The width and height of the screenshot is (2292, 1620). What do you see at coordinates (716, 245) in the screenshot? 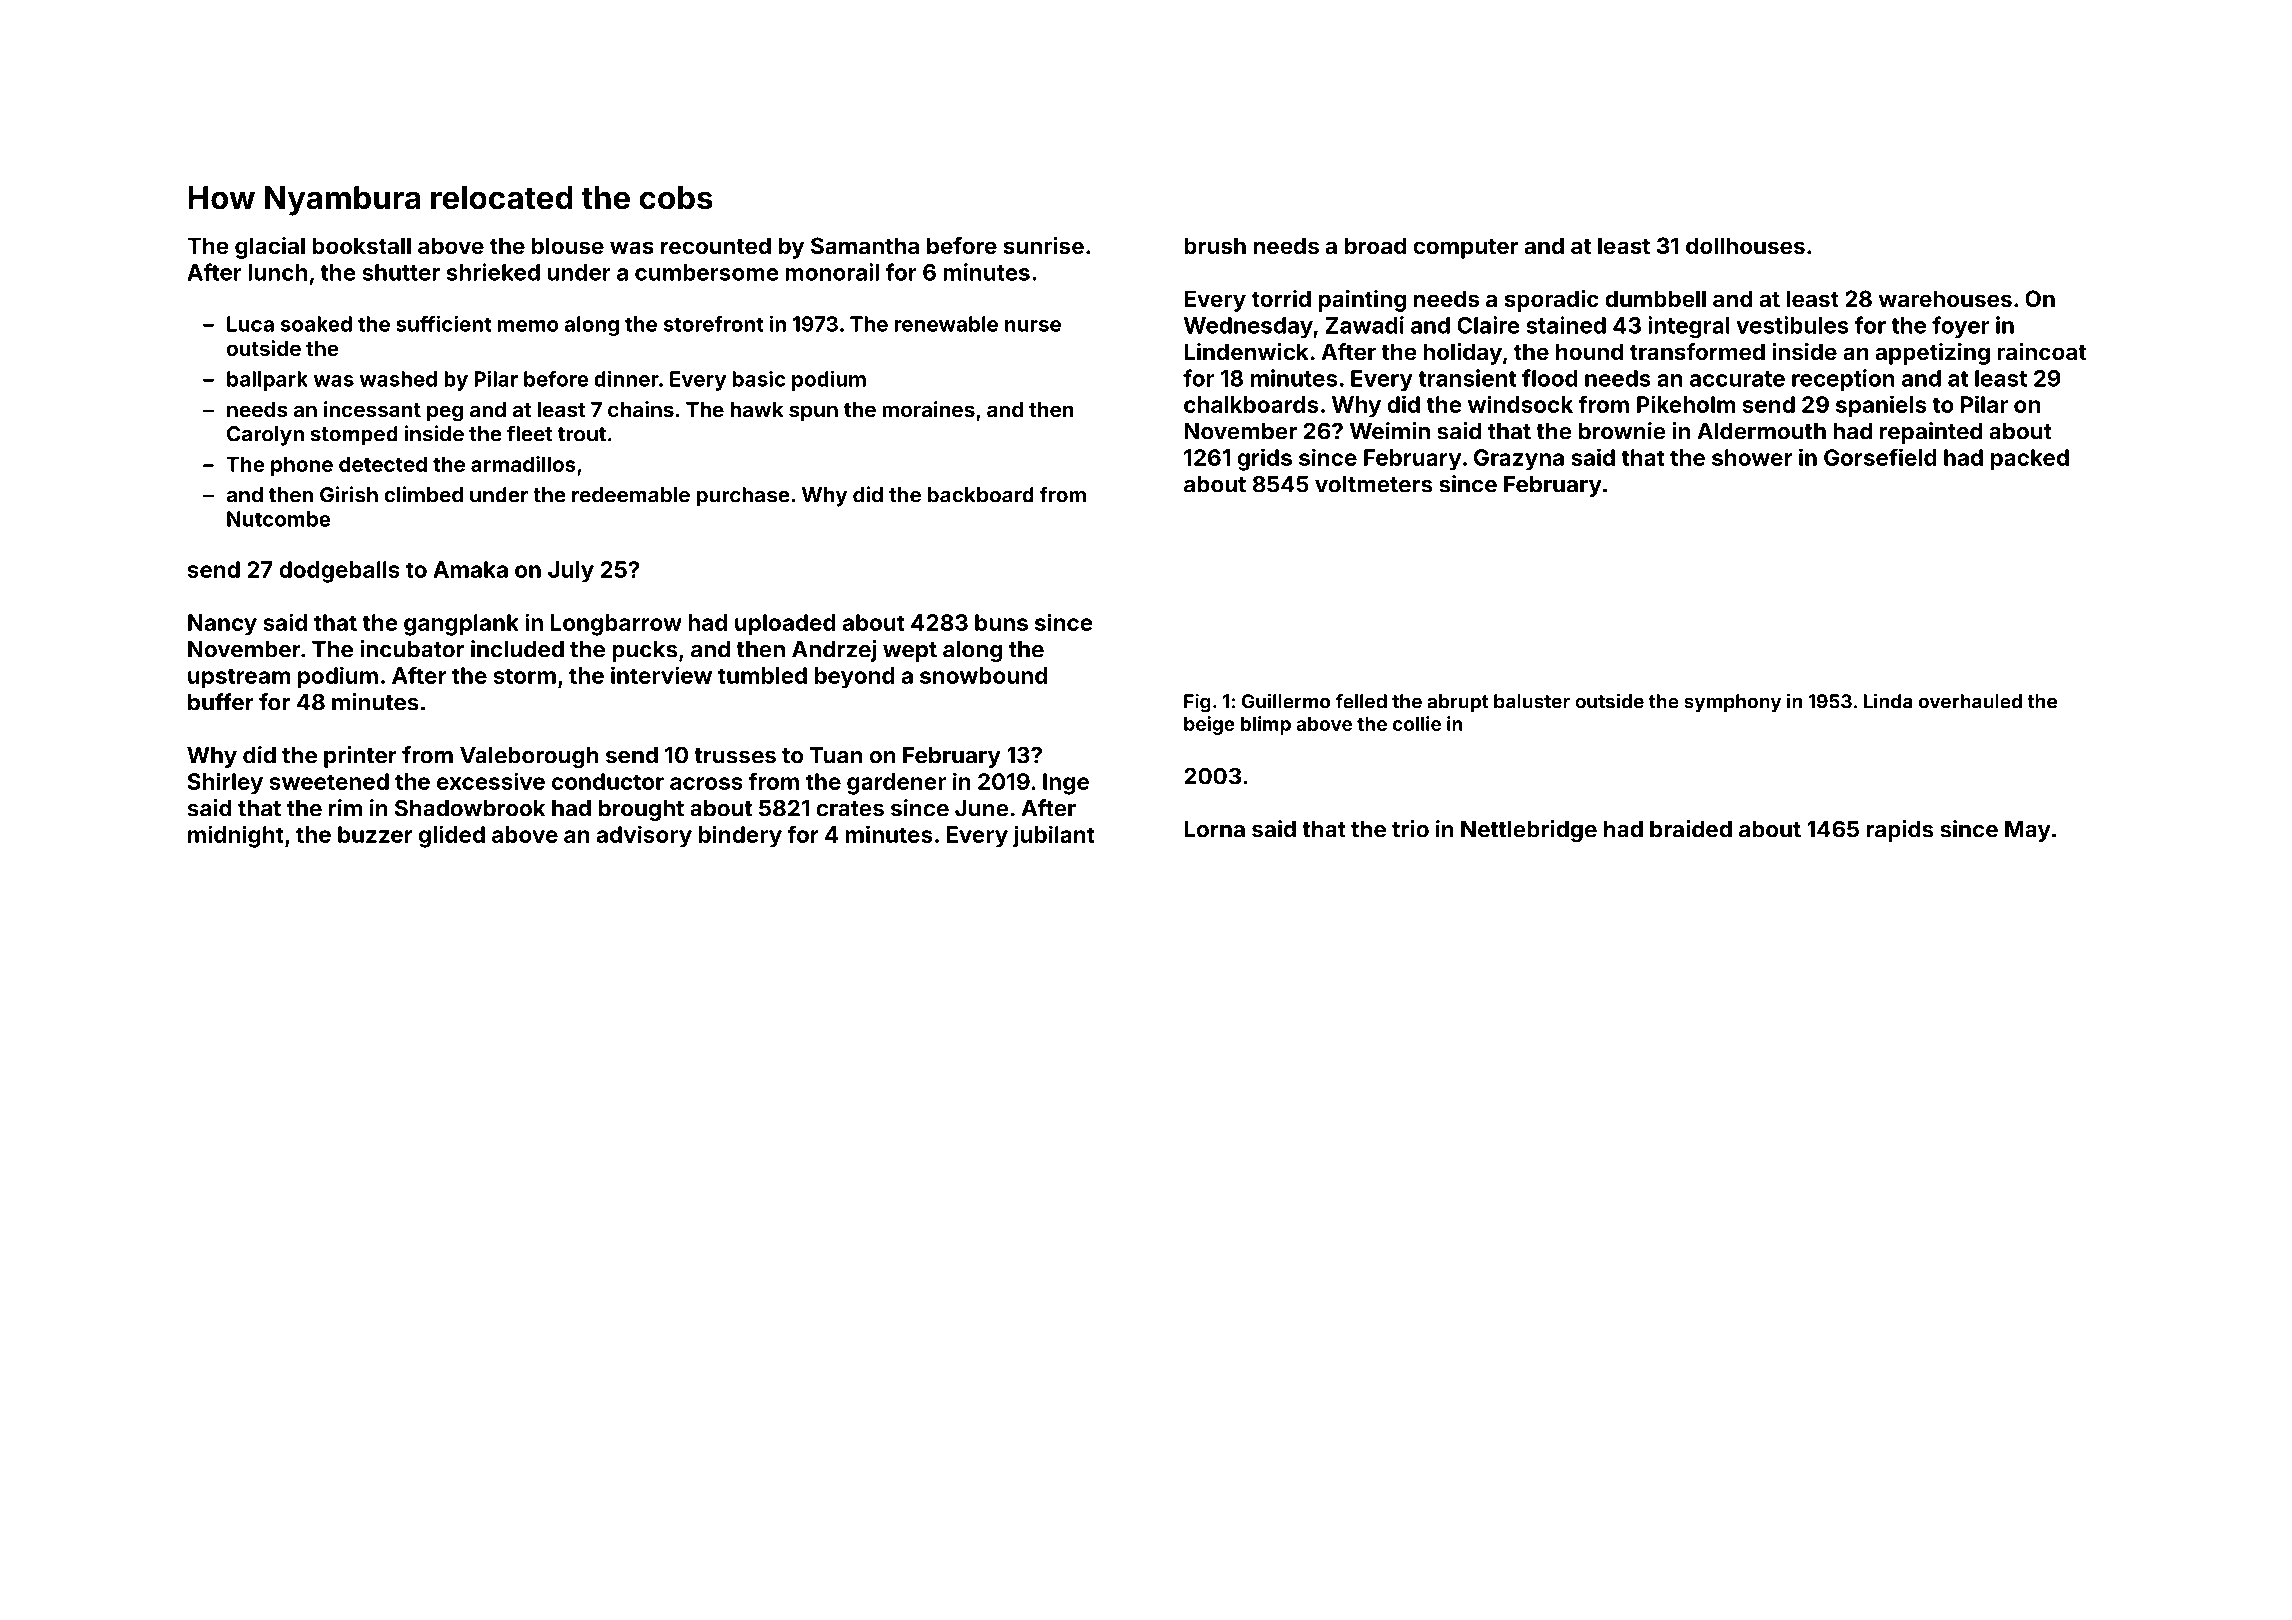
I see `recounted` at bounding box center [716, 245].
